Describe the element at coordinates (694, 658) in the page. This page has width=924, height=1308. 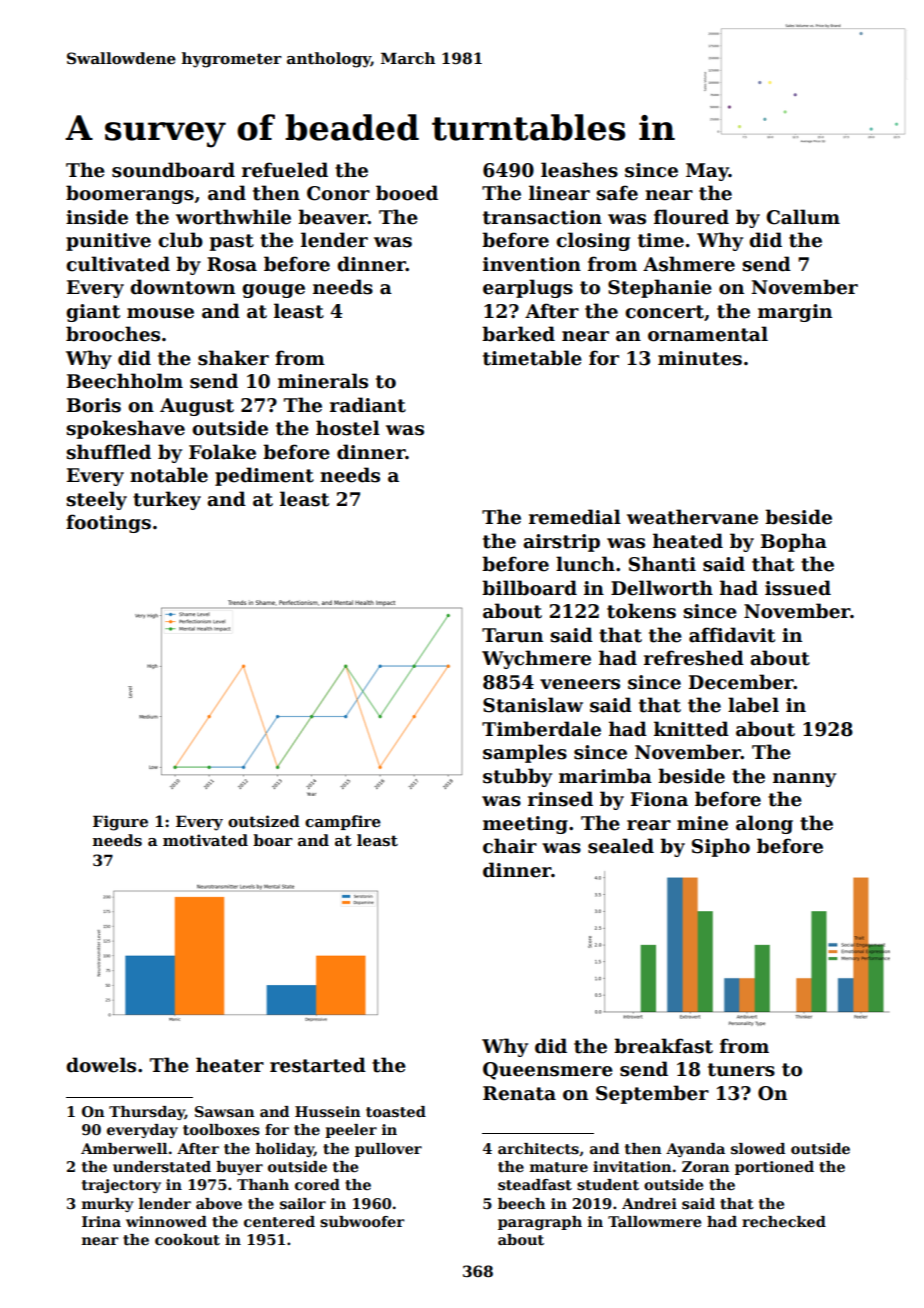
I see `refreshed` at that location.
